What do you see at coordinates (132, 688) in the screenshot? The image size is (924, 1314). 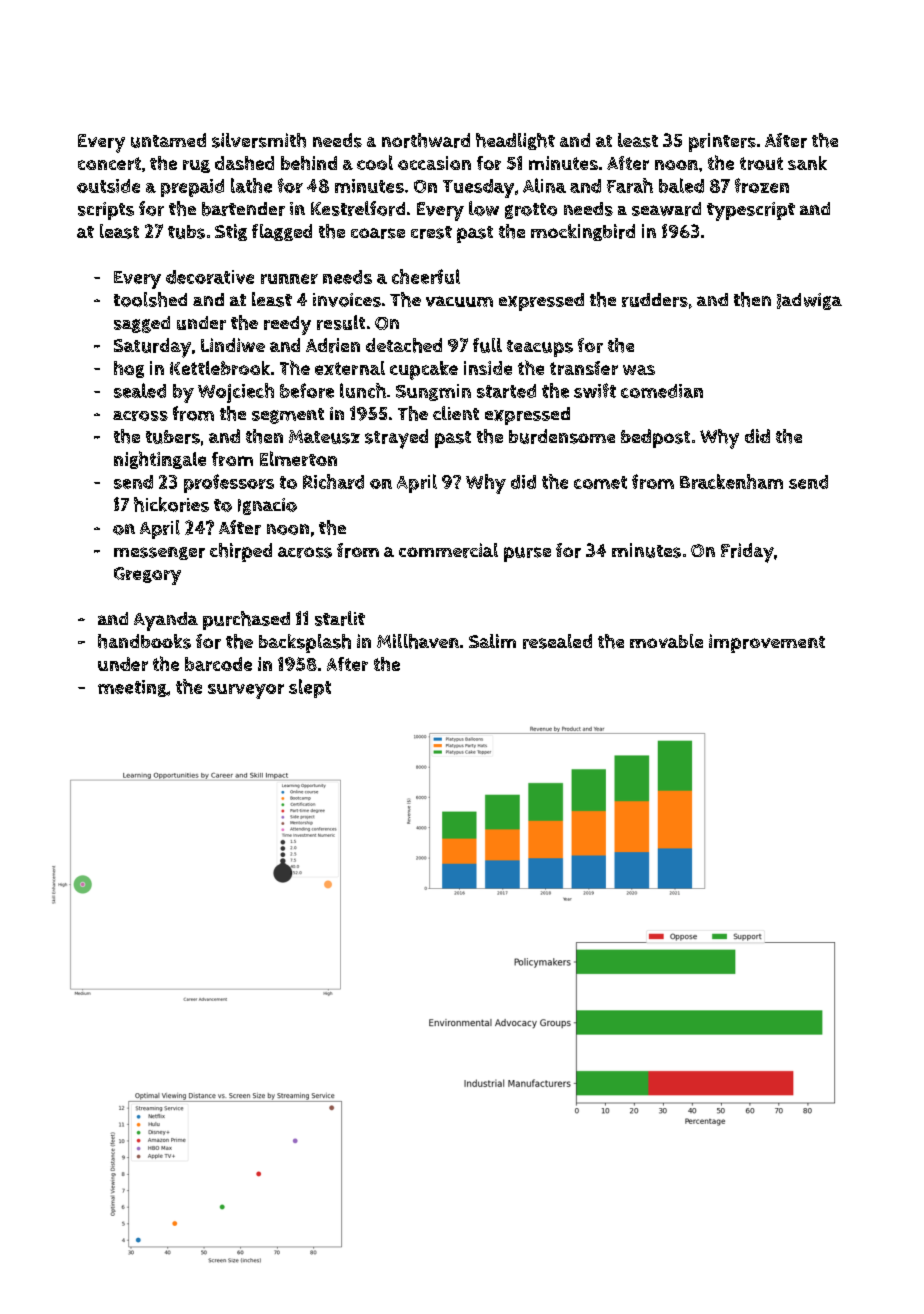 I see `meeting` at bounding box center [132, 688].
